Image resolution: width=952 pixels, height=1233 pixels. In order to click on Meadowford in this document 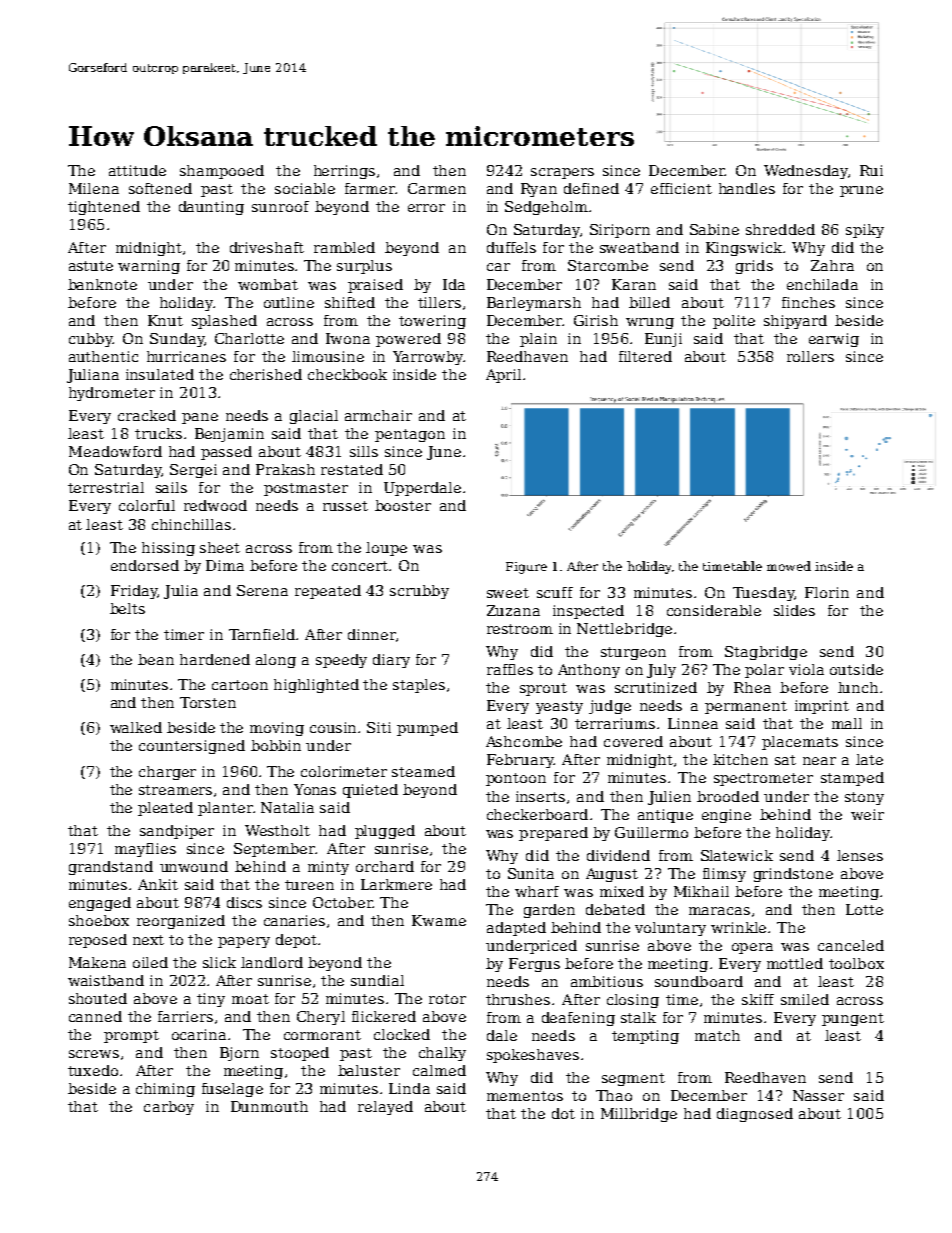, I will do `click(115, 451)`.
